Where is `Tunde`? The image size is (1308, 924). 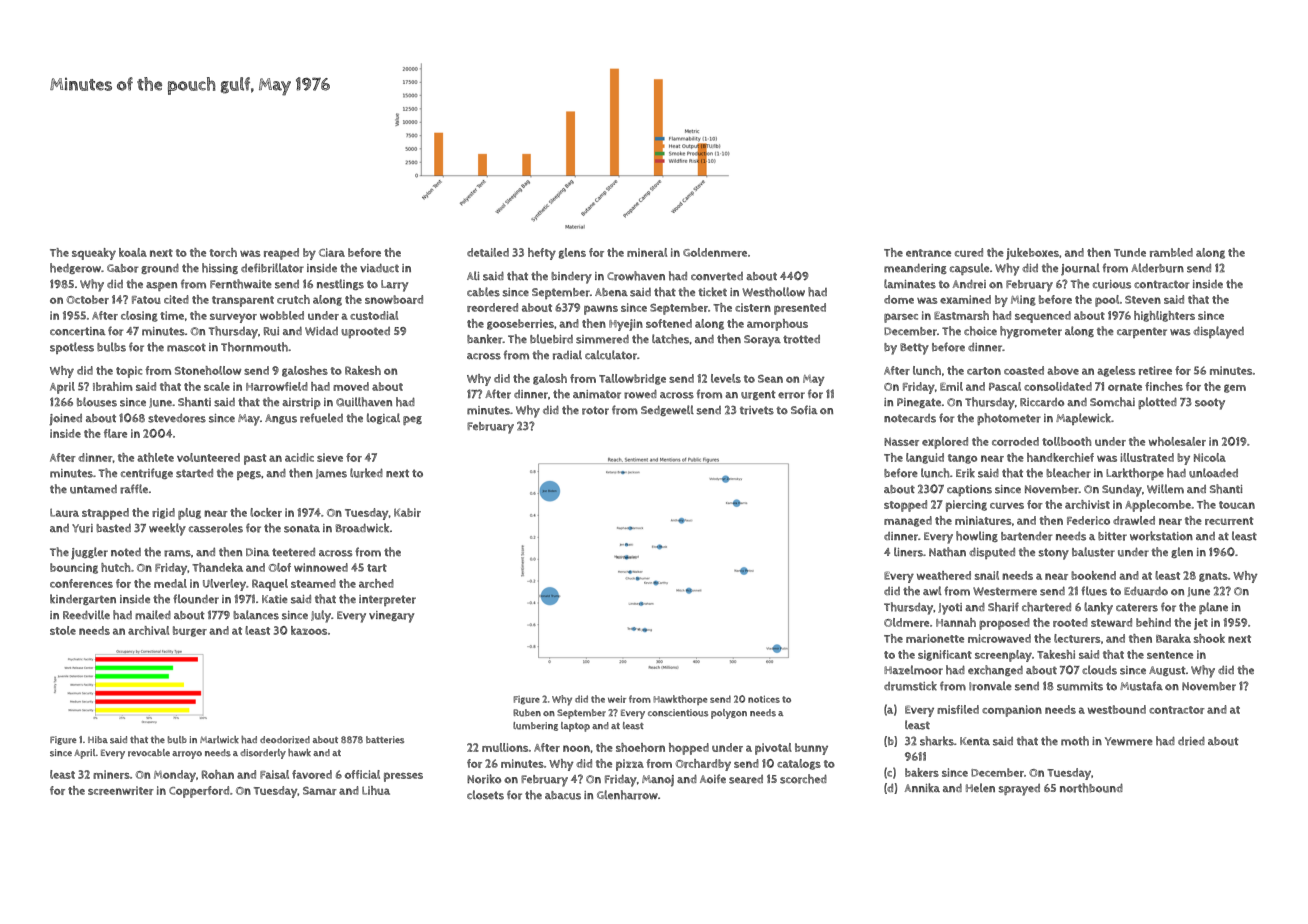
Tunde is located at coordinates (1130, 252).
